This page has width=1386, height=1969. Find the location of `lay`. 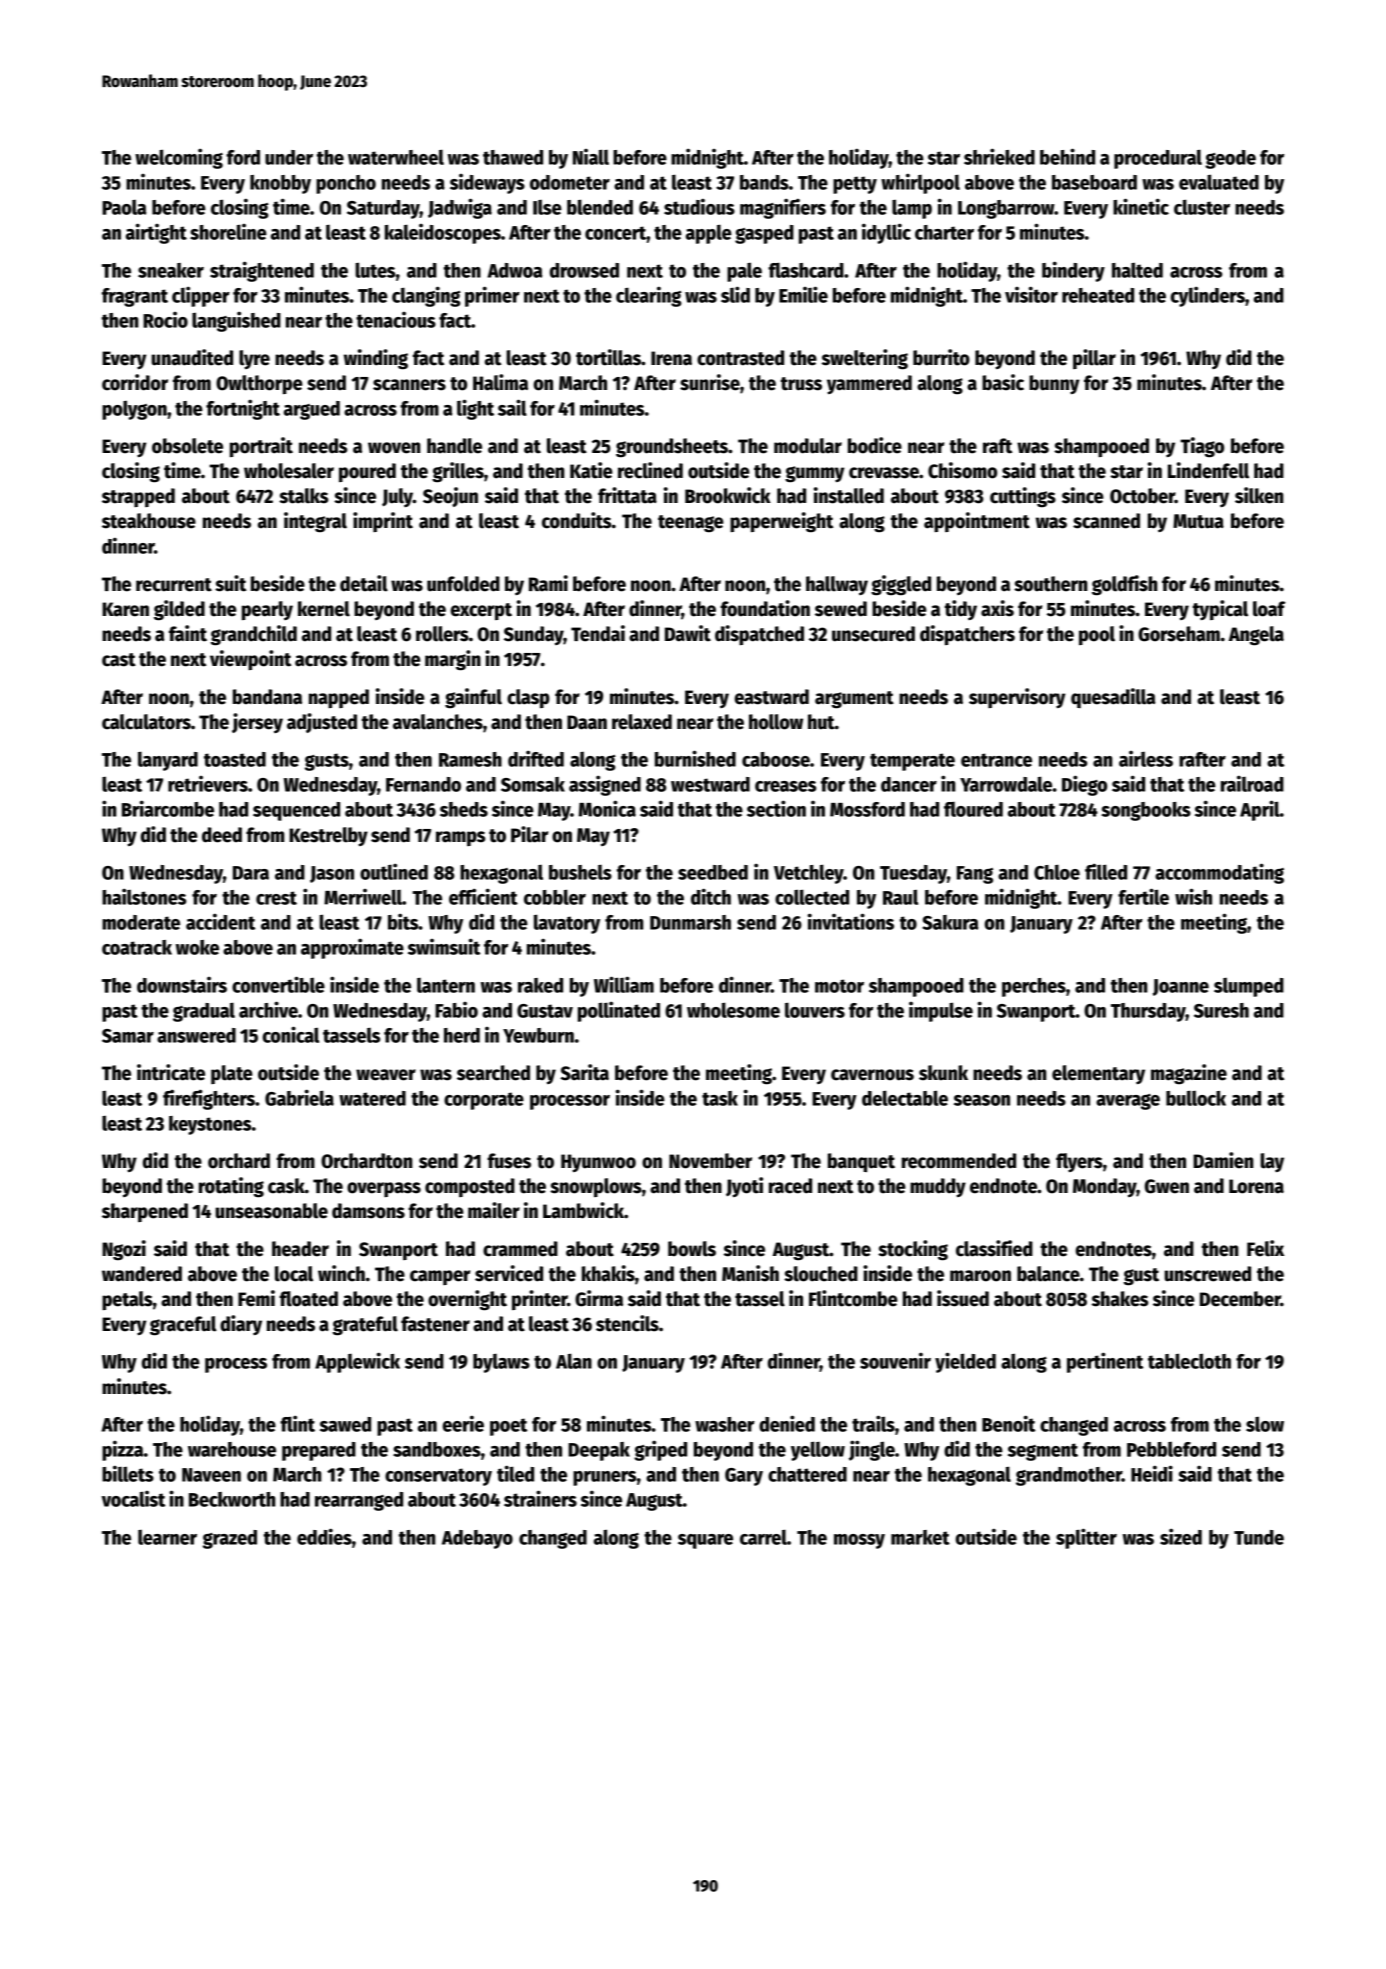

lay is located at coordinates (1272, 1162).
